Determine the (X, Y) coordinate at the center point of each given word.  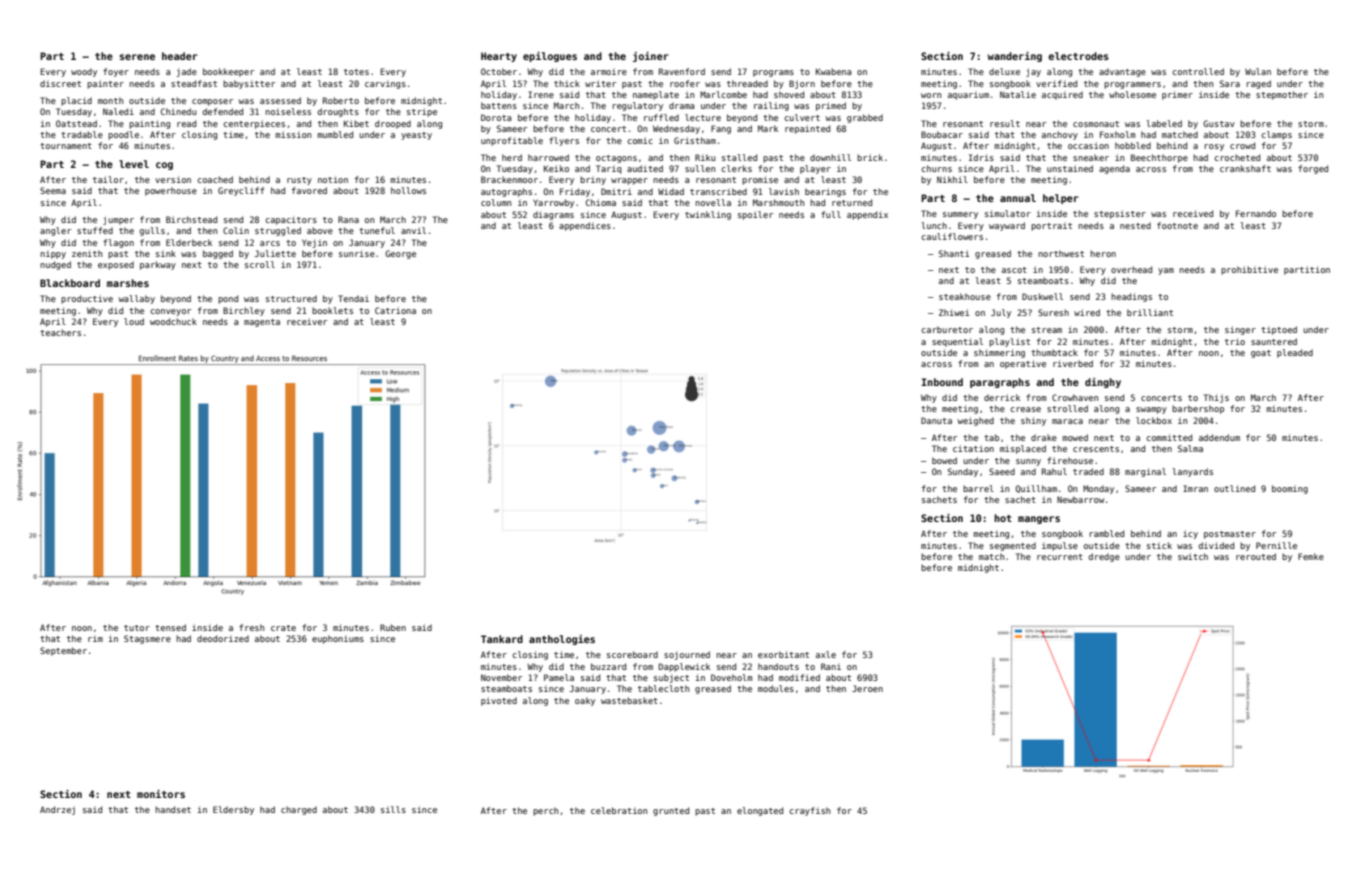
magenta (262, 323)
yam (1166, 271)
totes (356, 72)
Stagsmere (147, 639)
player (815, 169)
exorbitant (783, 654)
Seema (53, 190)
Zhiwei (954, 312)
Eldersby (233, 810)
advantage (1122, 72)
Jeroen (867, 688)
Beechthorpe (1159, 158)
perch (545, 811)
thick (567, 83)
